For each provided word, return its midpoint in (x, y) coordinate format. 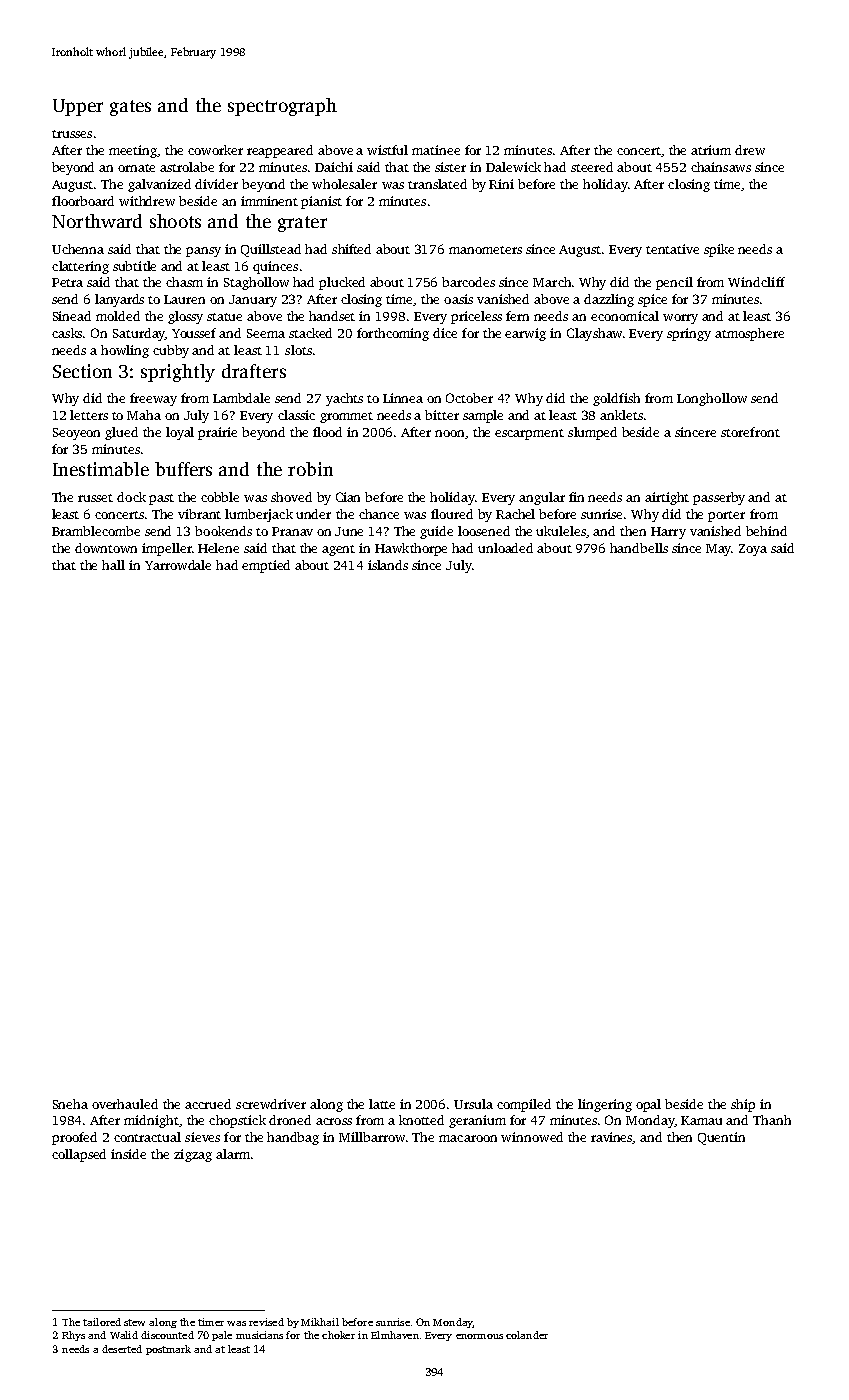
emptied (266, 566)
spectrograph (282, 107)
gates (130, 108)
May (718, 550)
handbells (639, 548)
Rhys (73, 1336)
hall (113, 565)
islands (388, 565)
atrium (711, 150)
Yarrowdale (178, 565)
